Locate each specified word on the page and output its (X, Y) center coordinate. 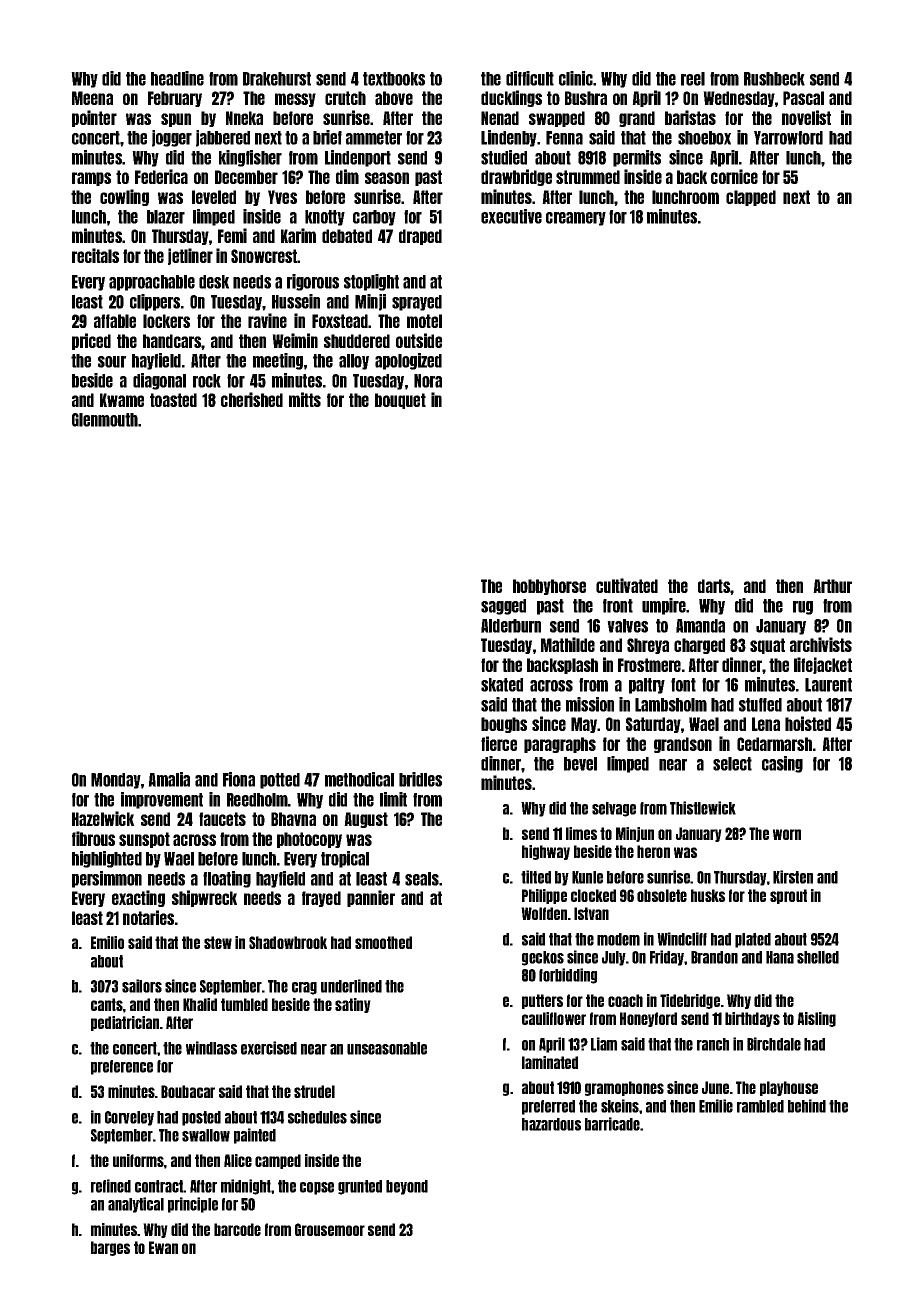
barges (110, 1248)
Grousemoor (330, 1229)
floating (227, 879)
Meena (92, 98)
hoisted (808, 723)
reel (693, 79)
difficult (530, 78)
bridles (420, 779)
